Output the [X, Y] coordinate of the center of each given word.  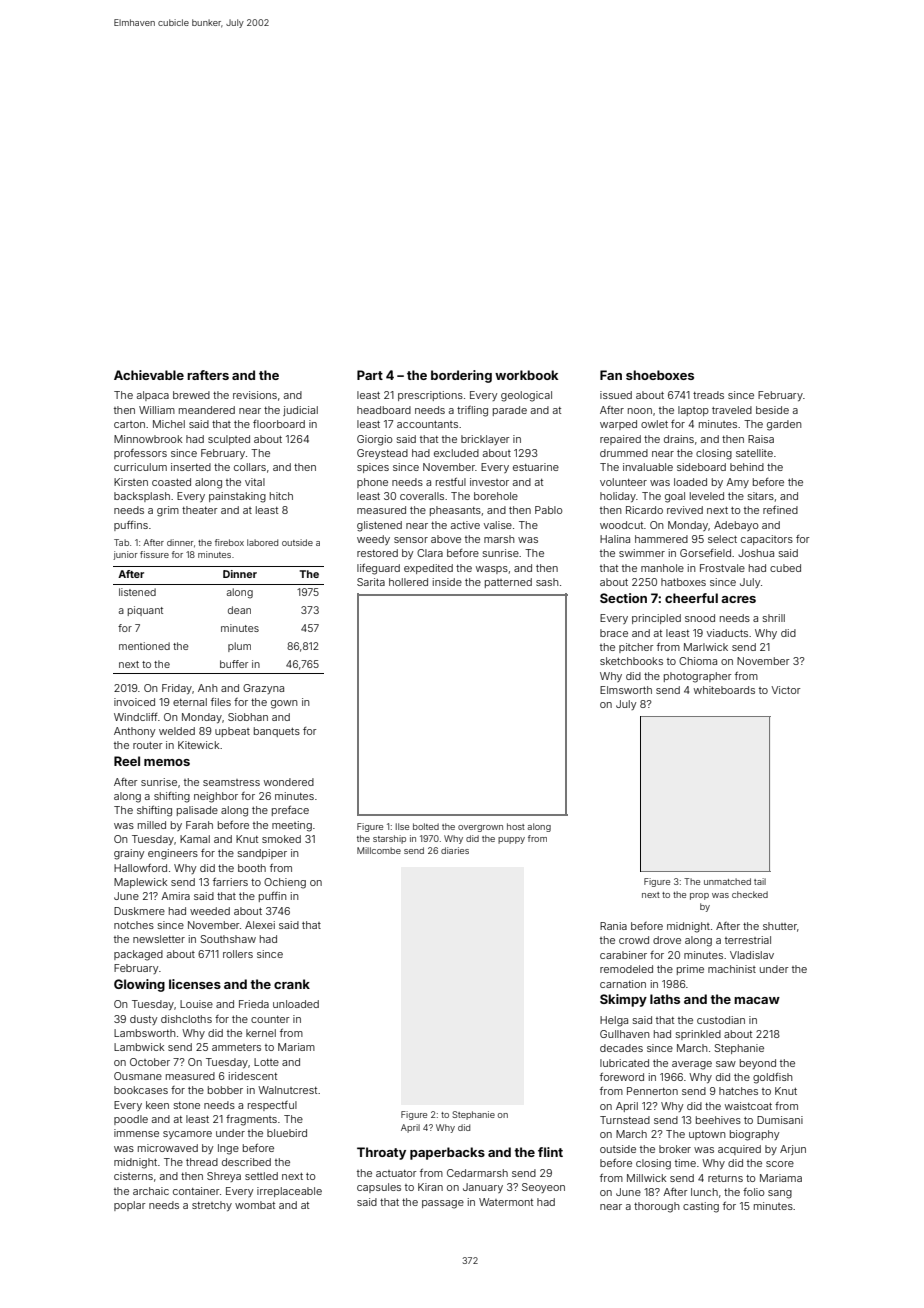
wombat [255, 1205]
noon [640, 411]
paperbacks [447, 1153]
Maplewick [141, 883]
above [446, 539]
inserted [191, 467]
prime [690, 970]
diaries [455, 850]
